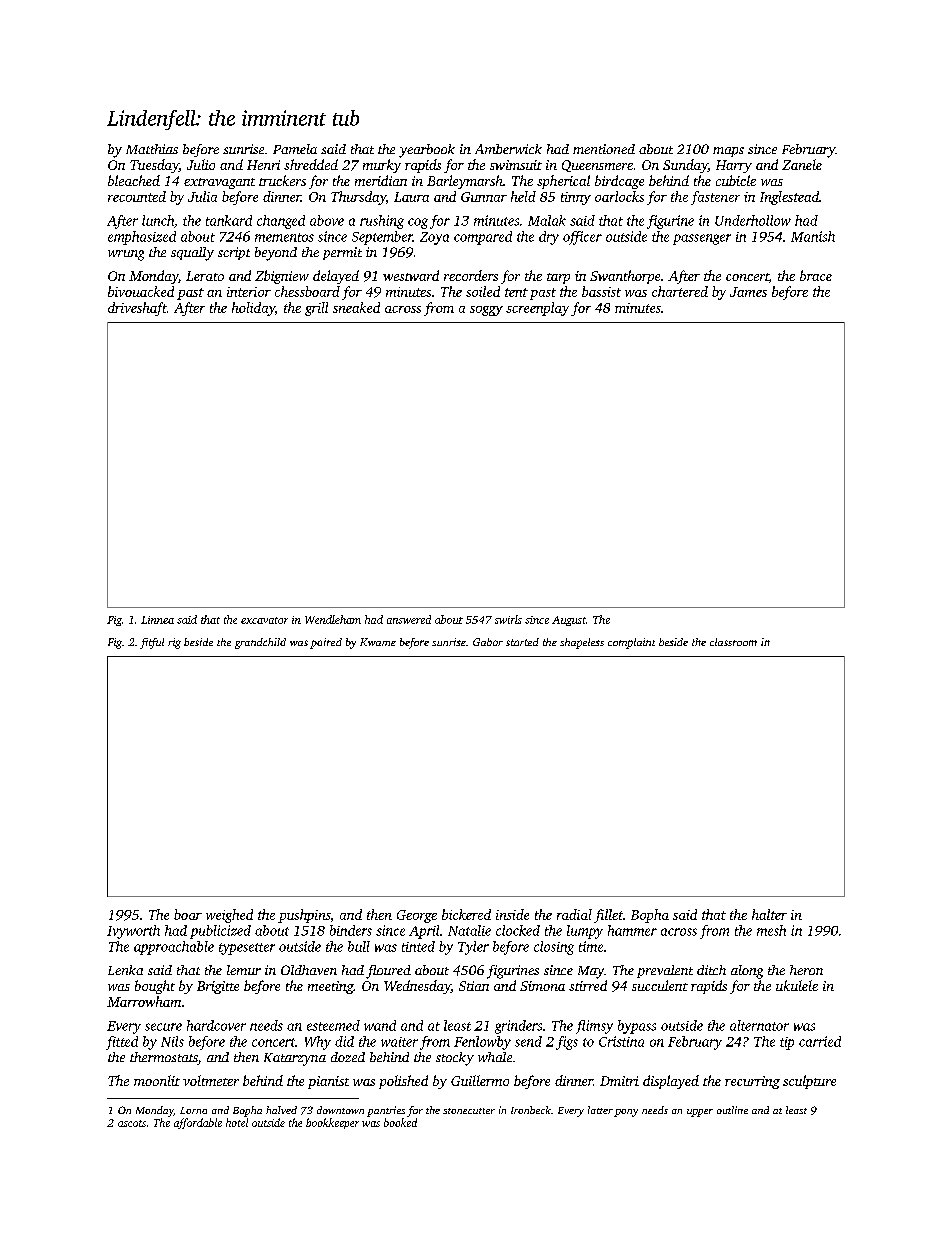  I want to click on Zanele, so click(802, 164).
